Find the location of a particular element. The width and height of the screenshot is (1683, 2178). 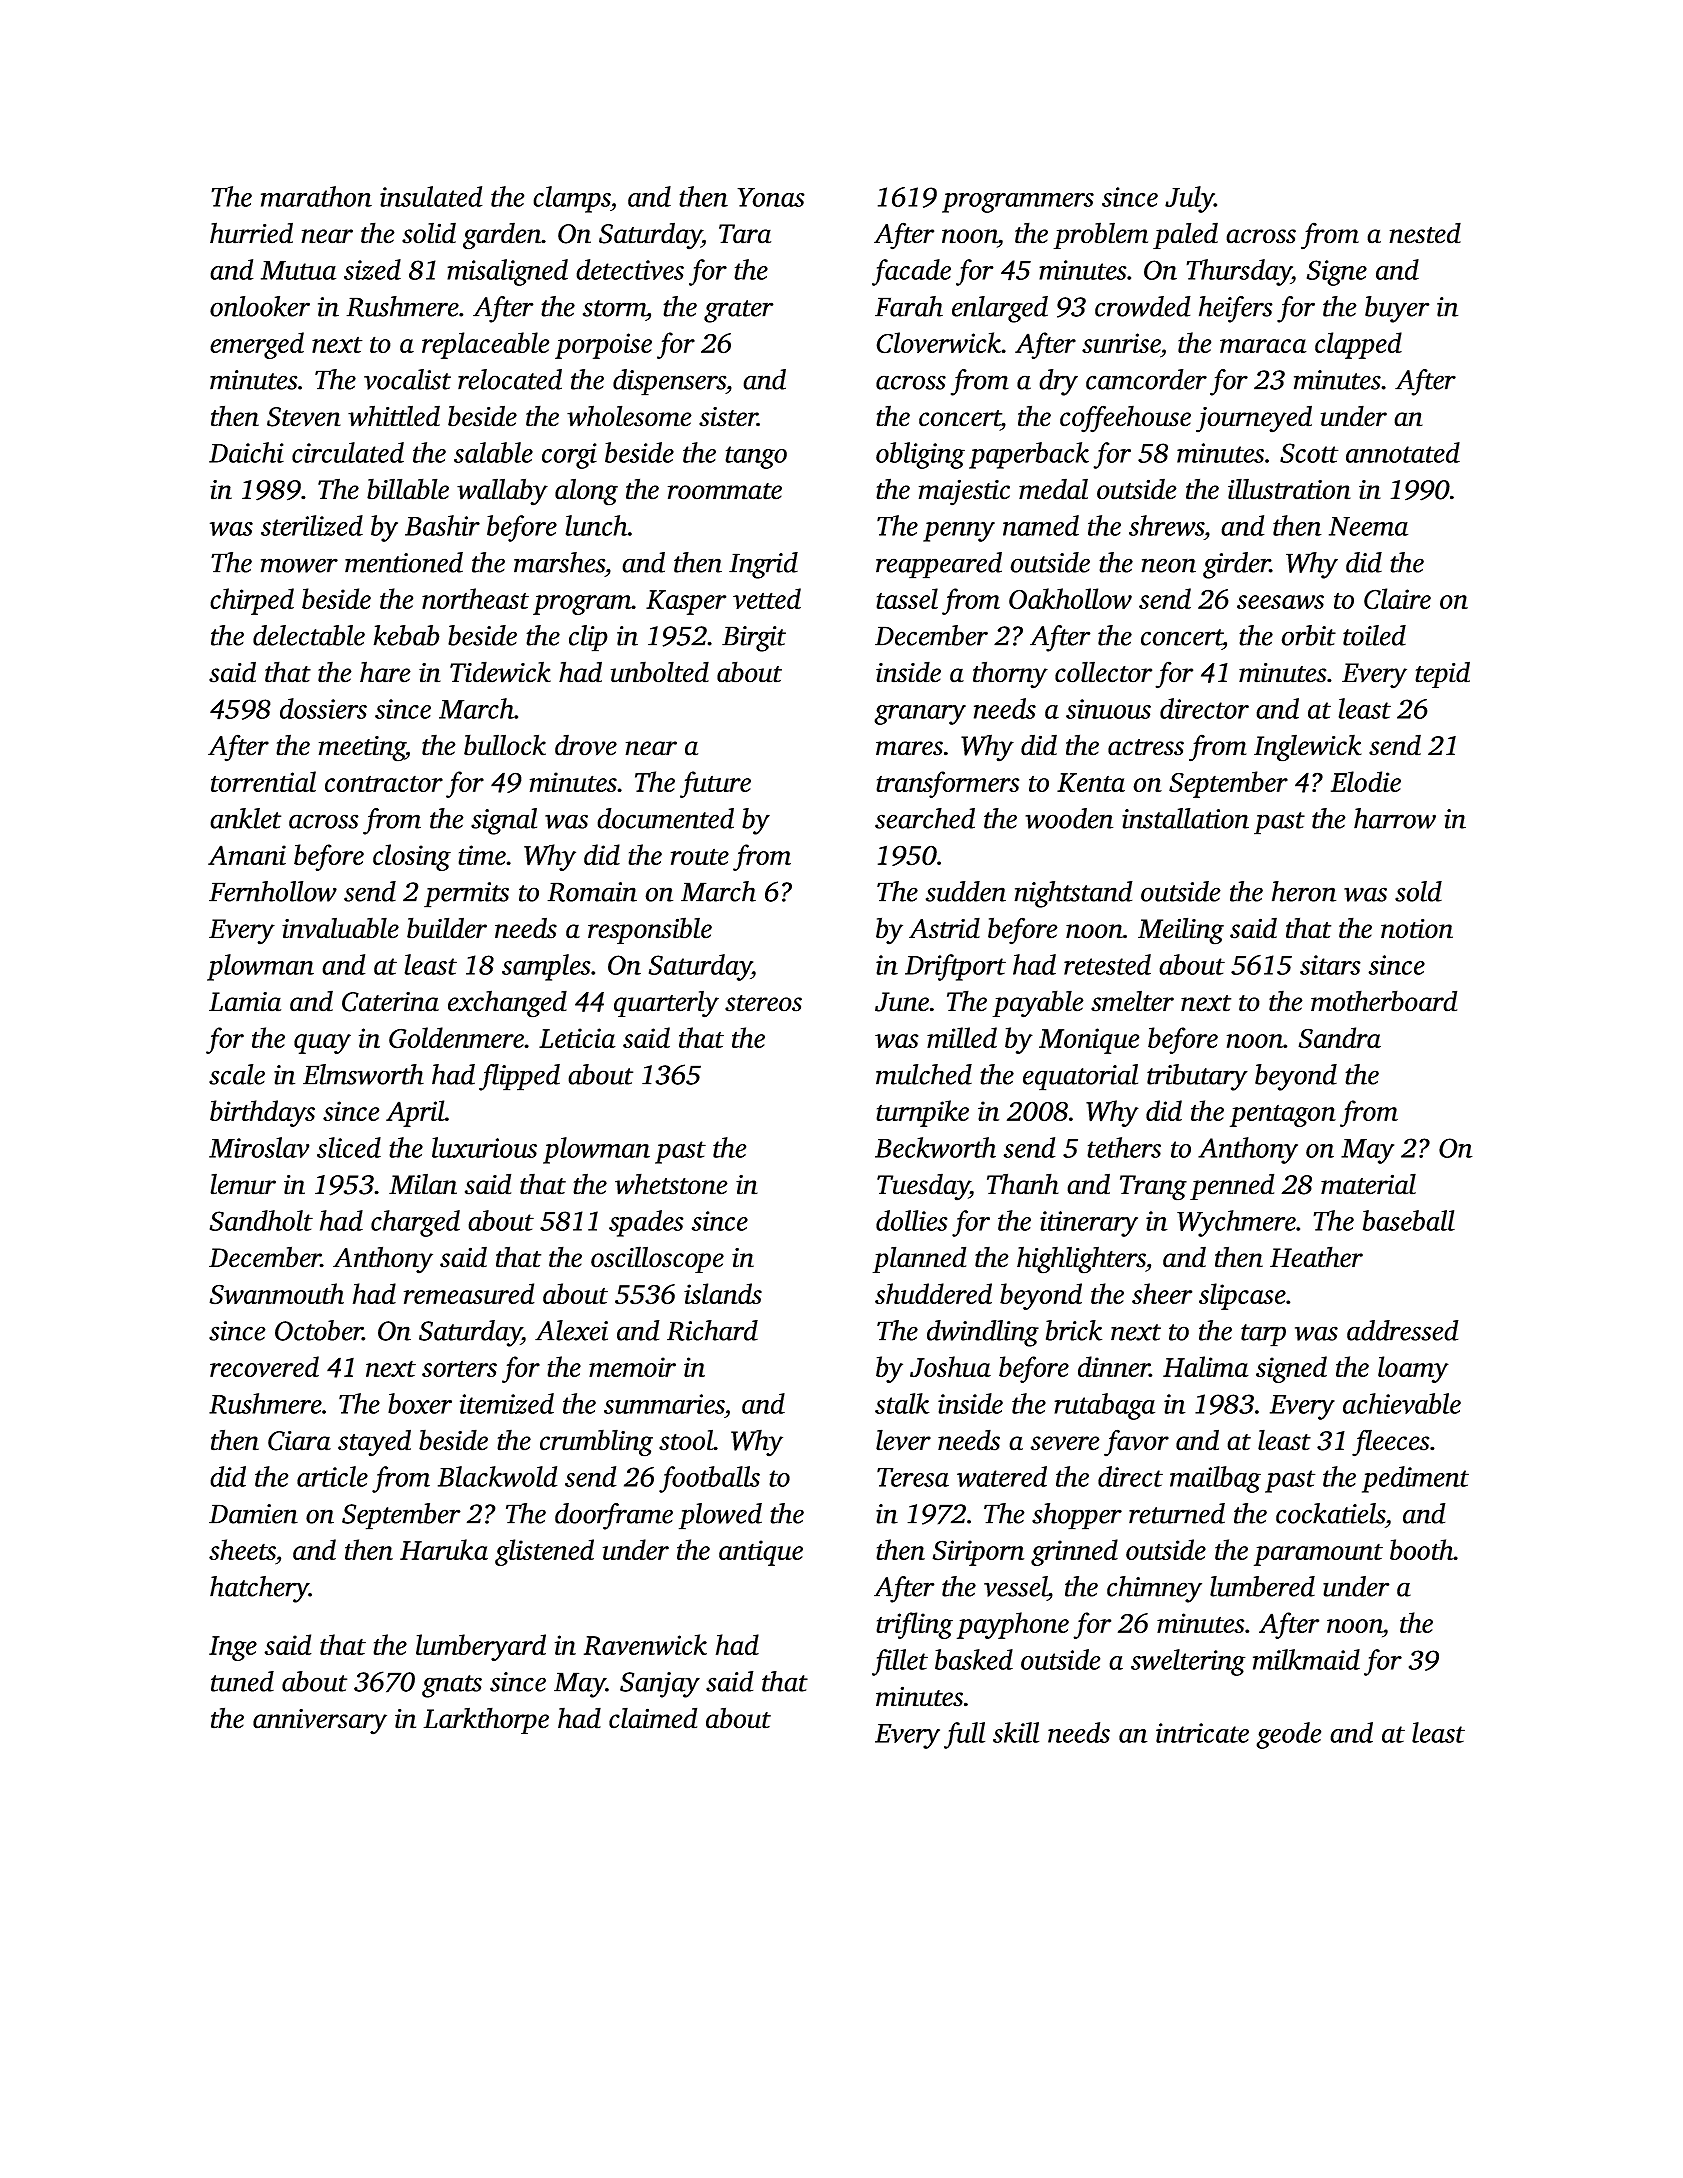

remeasured is located at coordinates (469, 1293).
